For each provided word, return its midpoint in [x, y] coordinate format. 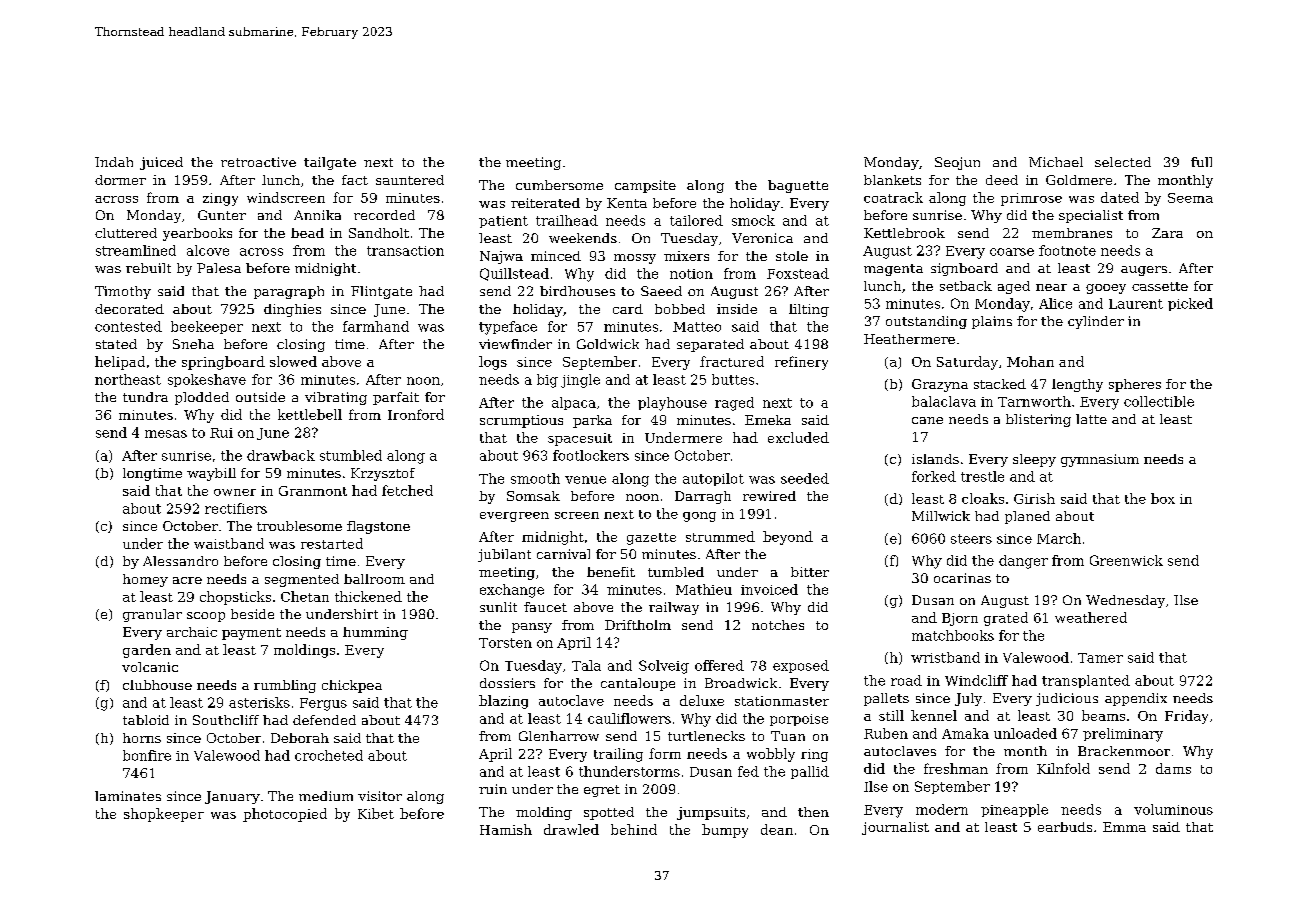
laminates [128, 796]
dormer [120, 180]
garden [147, 651]
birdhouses [577, 291]
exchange [512, 591]
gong [699, 517]
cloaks [983, 498]
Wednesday [1125, 601]
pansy [532, 628]
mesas [166, 434]
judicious [1067, 699]
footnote [1067, 250]
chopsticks [235, 598]
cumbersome [559, 185]
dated [1120, 197]
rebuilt [148, 268]
